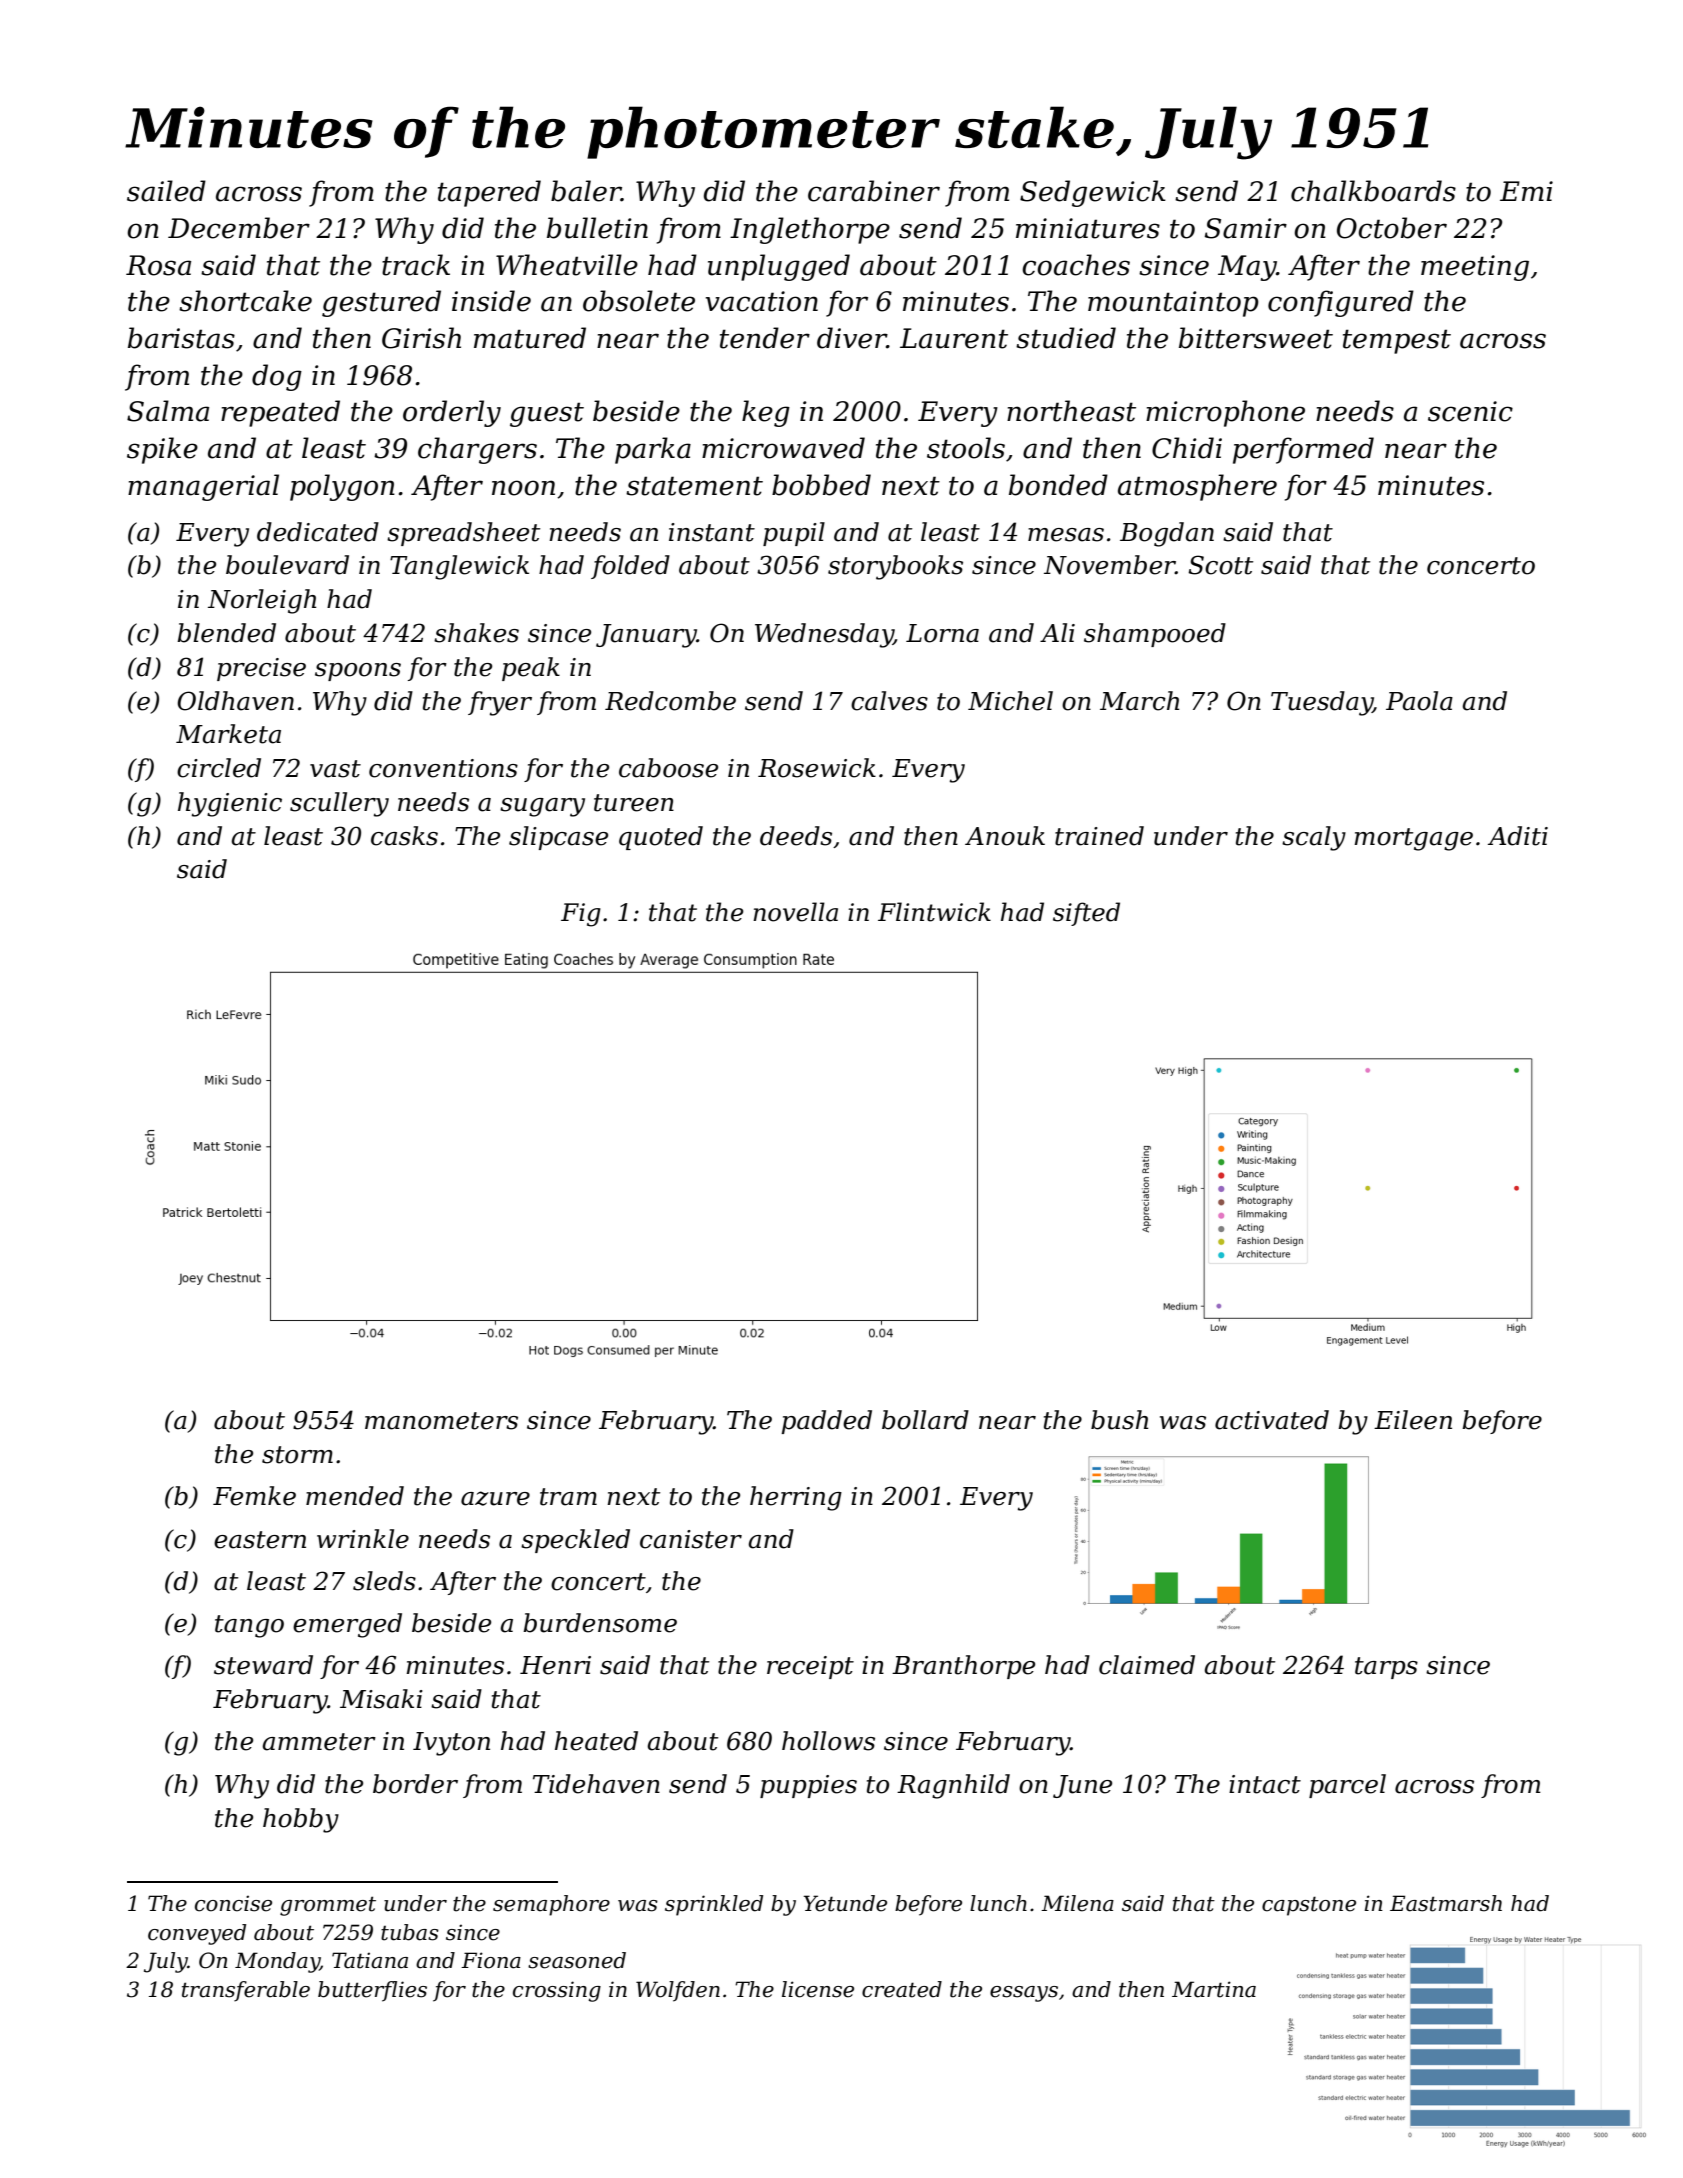  I want to click on padded, so click(826, 1422).
